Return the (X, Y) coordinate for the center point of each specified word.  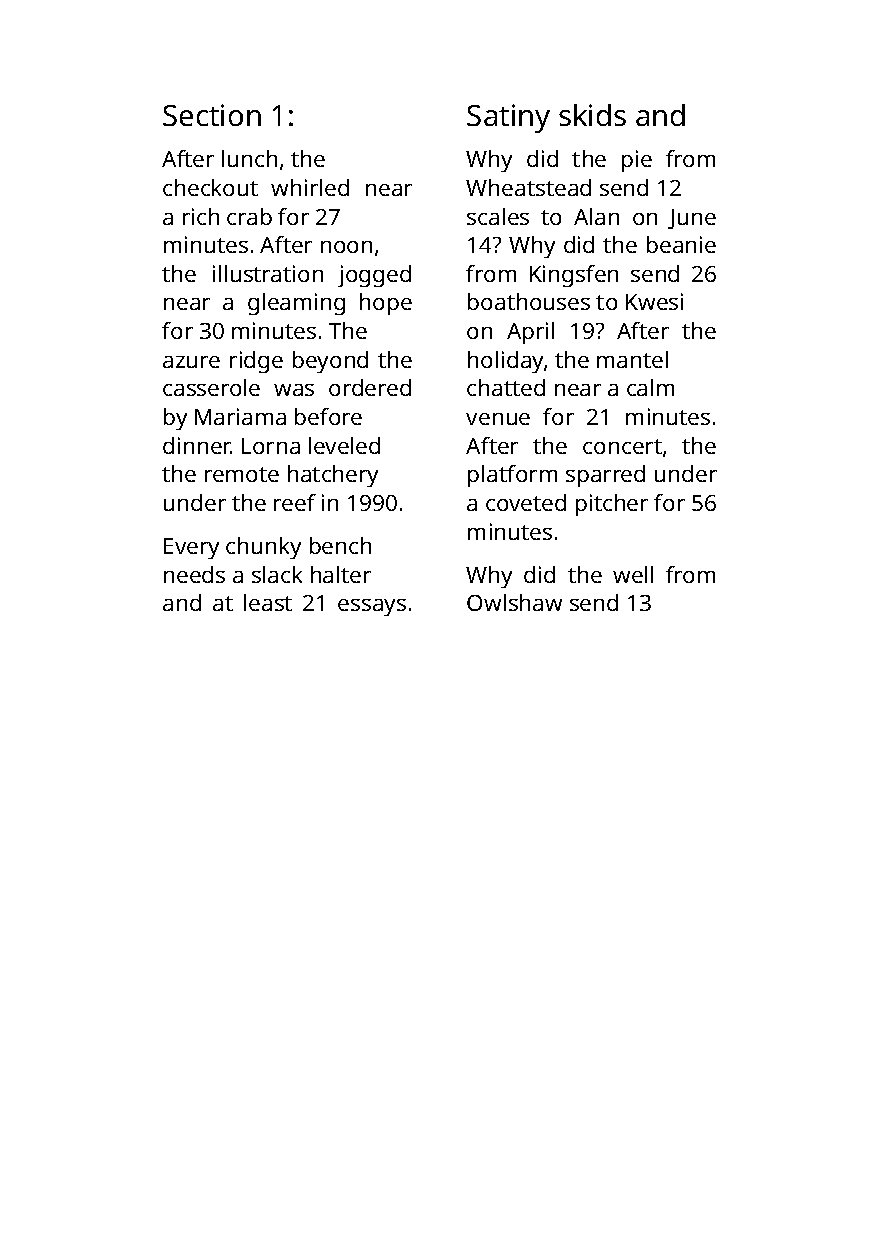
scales (498, 216)
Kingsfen (574, 276)
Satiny (508, 118)
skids (592, 115)
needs (194, 574)
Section (212, 115)
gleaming (296, 304)
